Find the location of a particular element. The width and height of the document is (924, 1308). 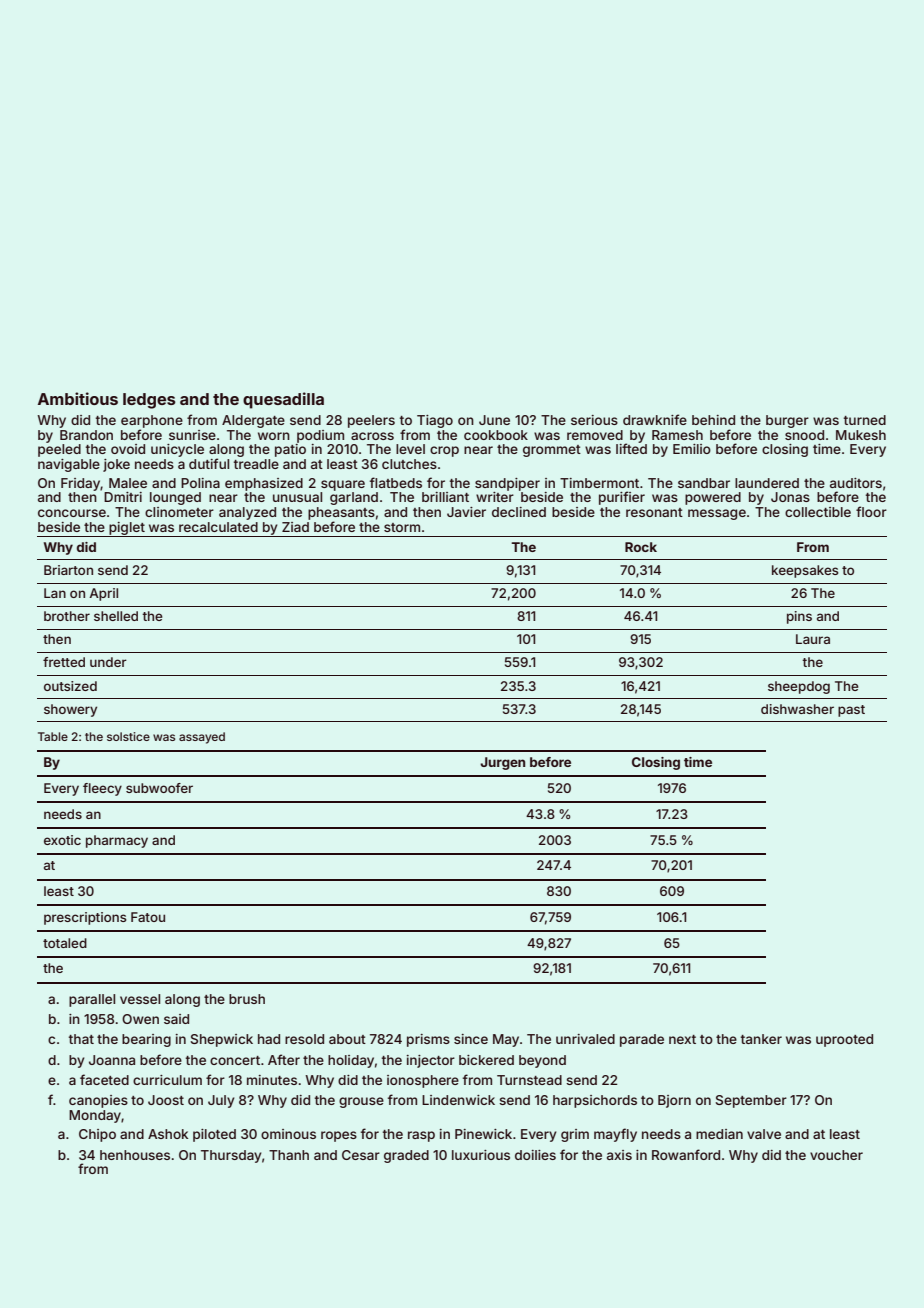

turned is located at coordinates (865, 420).
